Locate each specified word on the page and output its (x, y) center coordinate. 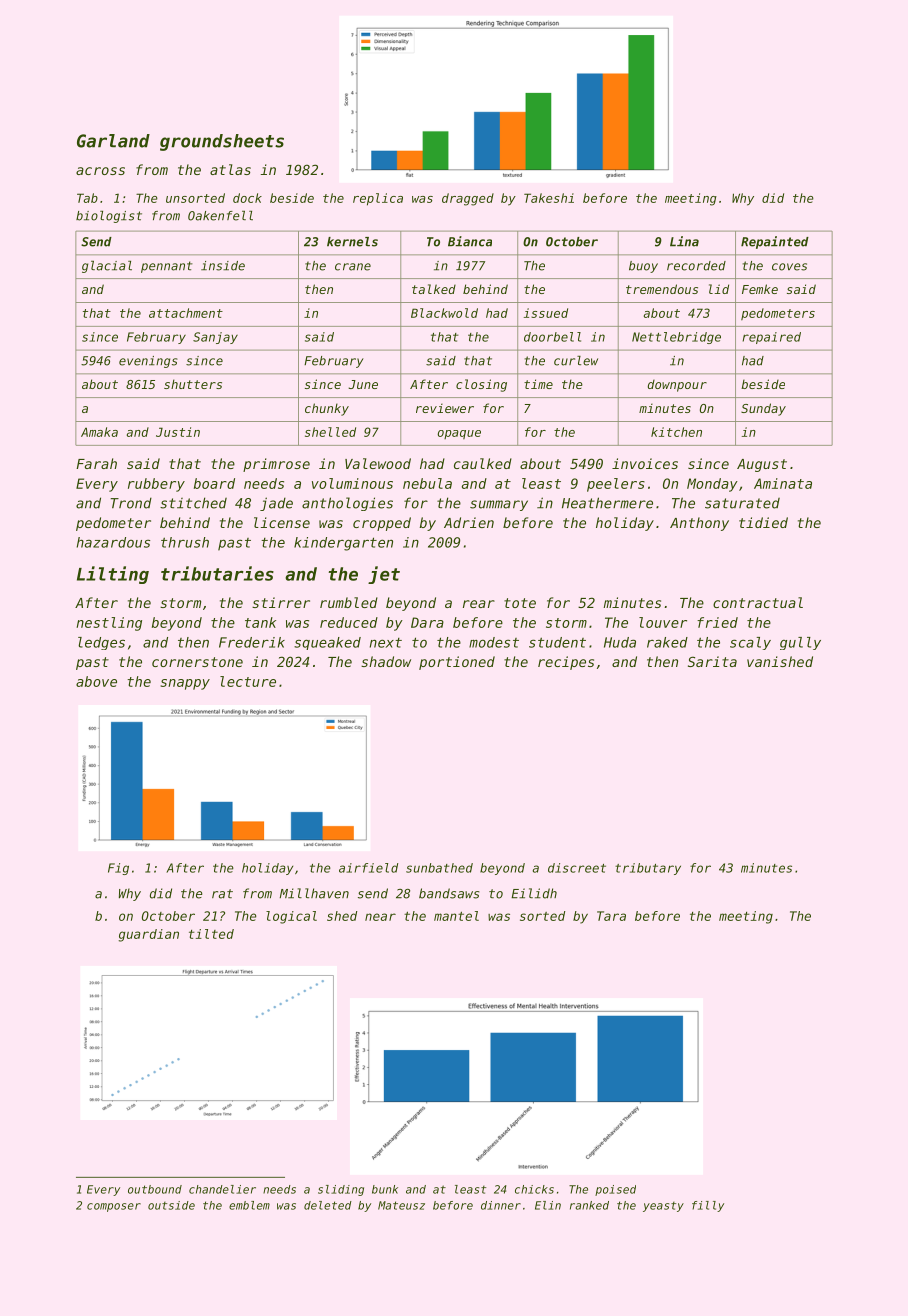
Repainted (775, 242)
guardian (149, 935)
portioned (457, 663)
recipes (566, 663)
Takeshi (549, 198)
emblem (249, 1205)
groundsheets (222, 142)
